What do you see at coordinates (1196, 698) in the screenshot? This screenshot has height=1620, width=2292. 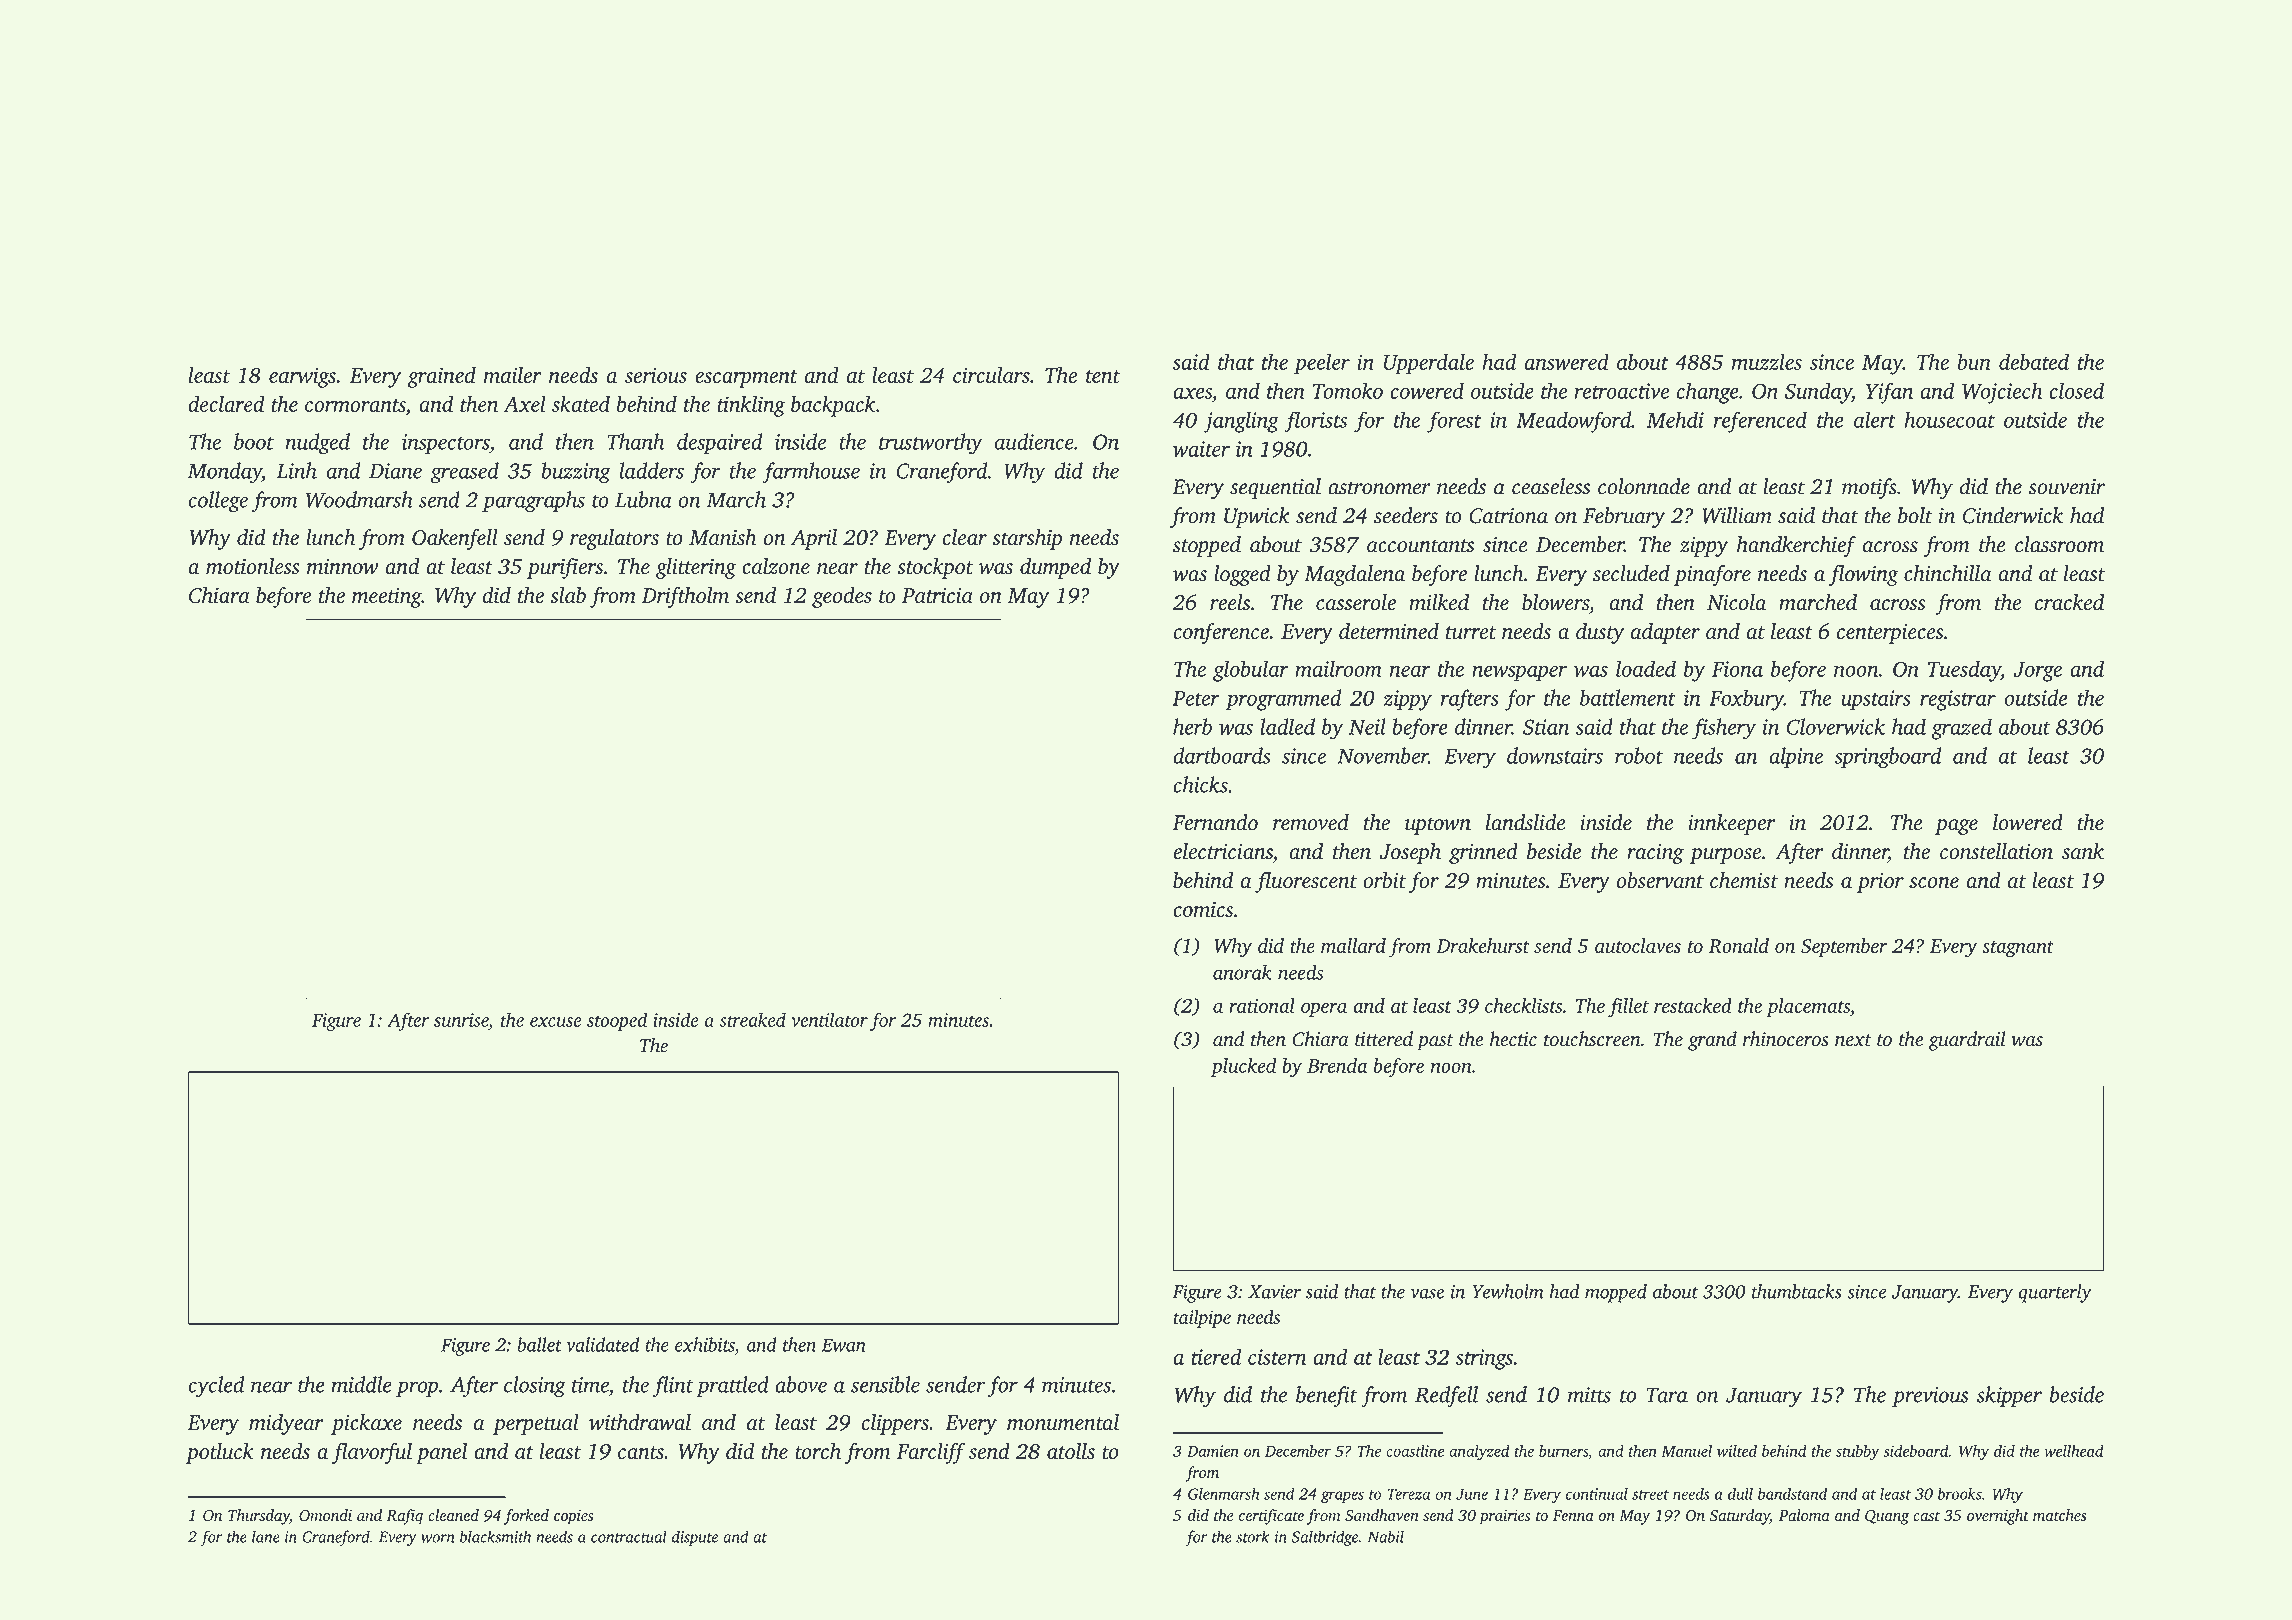 I see `Peter` at bounding box center [1196, 698].
